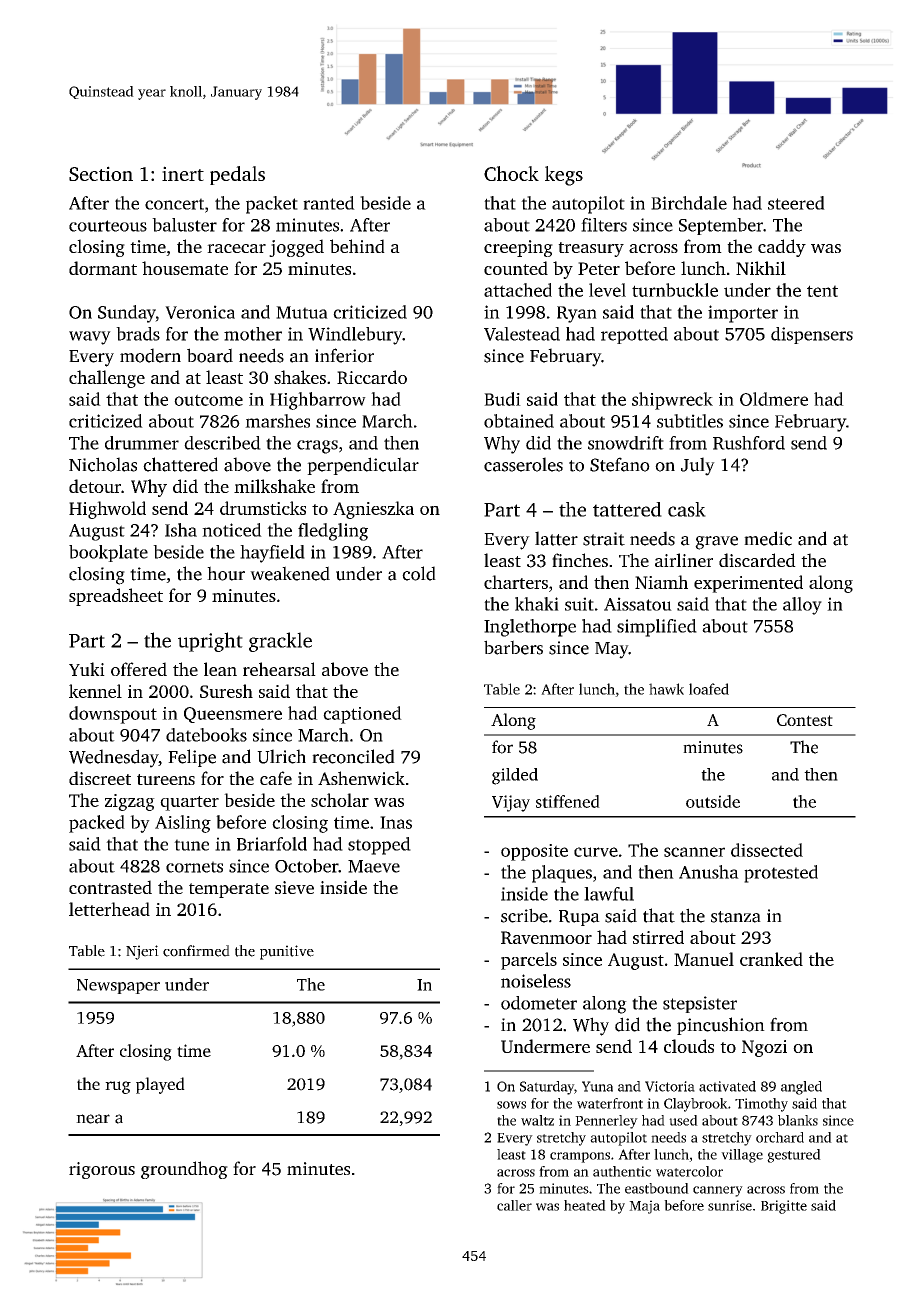 The image size is (924, 1311). I want to click on downspout, so click(113, 715).
